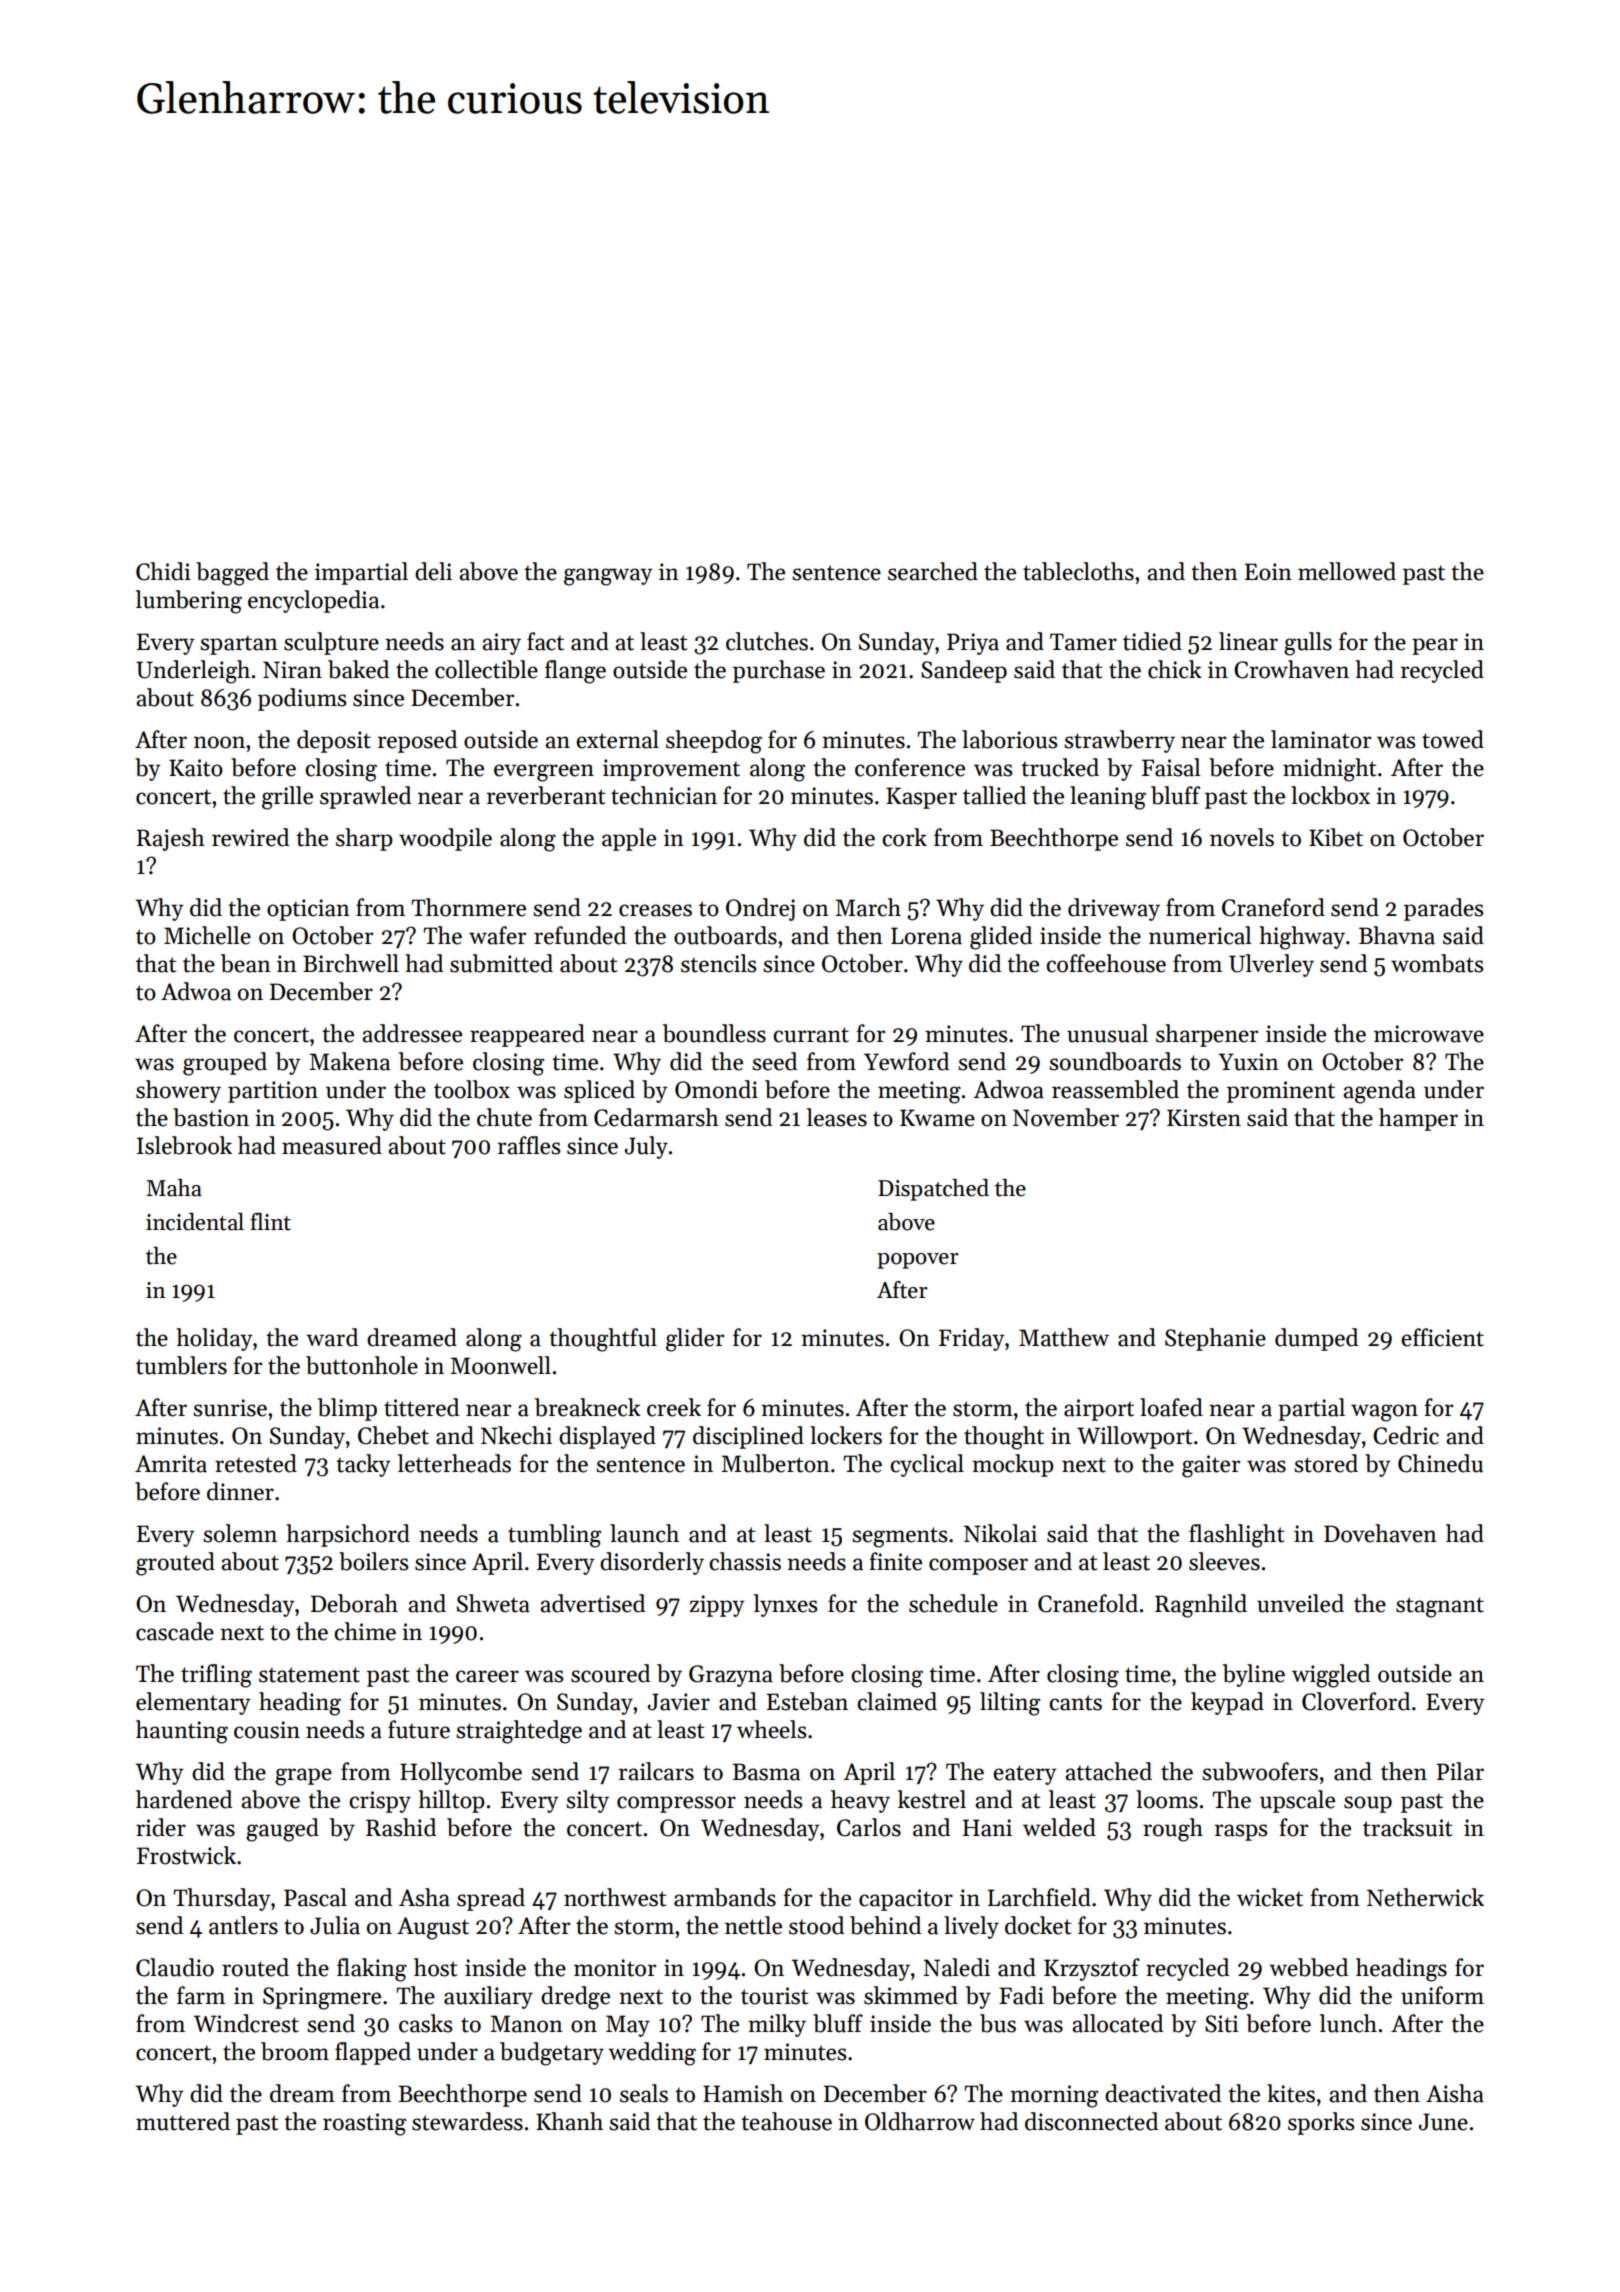  Describe the element at coordinates (1348, 2023) in the screenshot. I see `lunch` at that location.
